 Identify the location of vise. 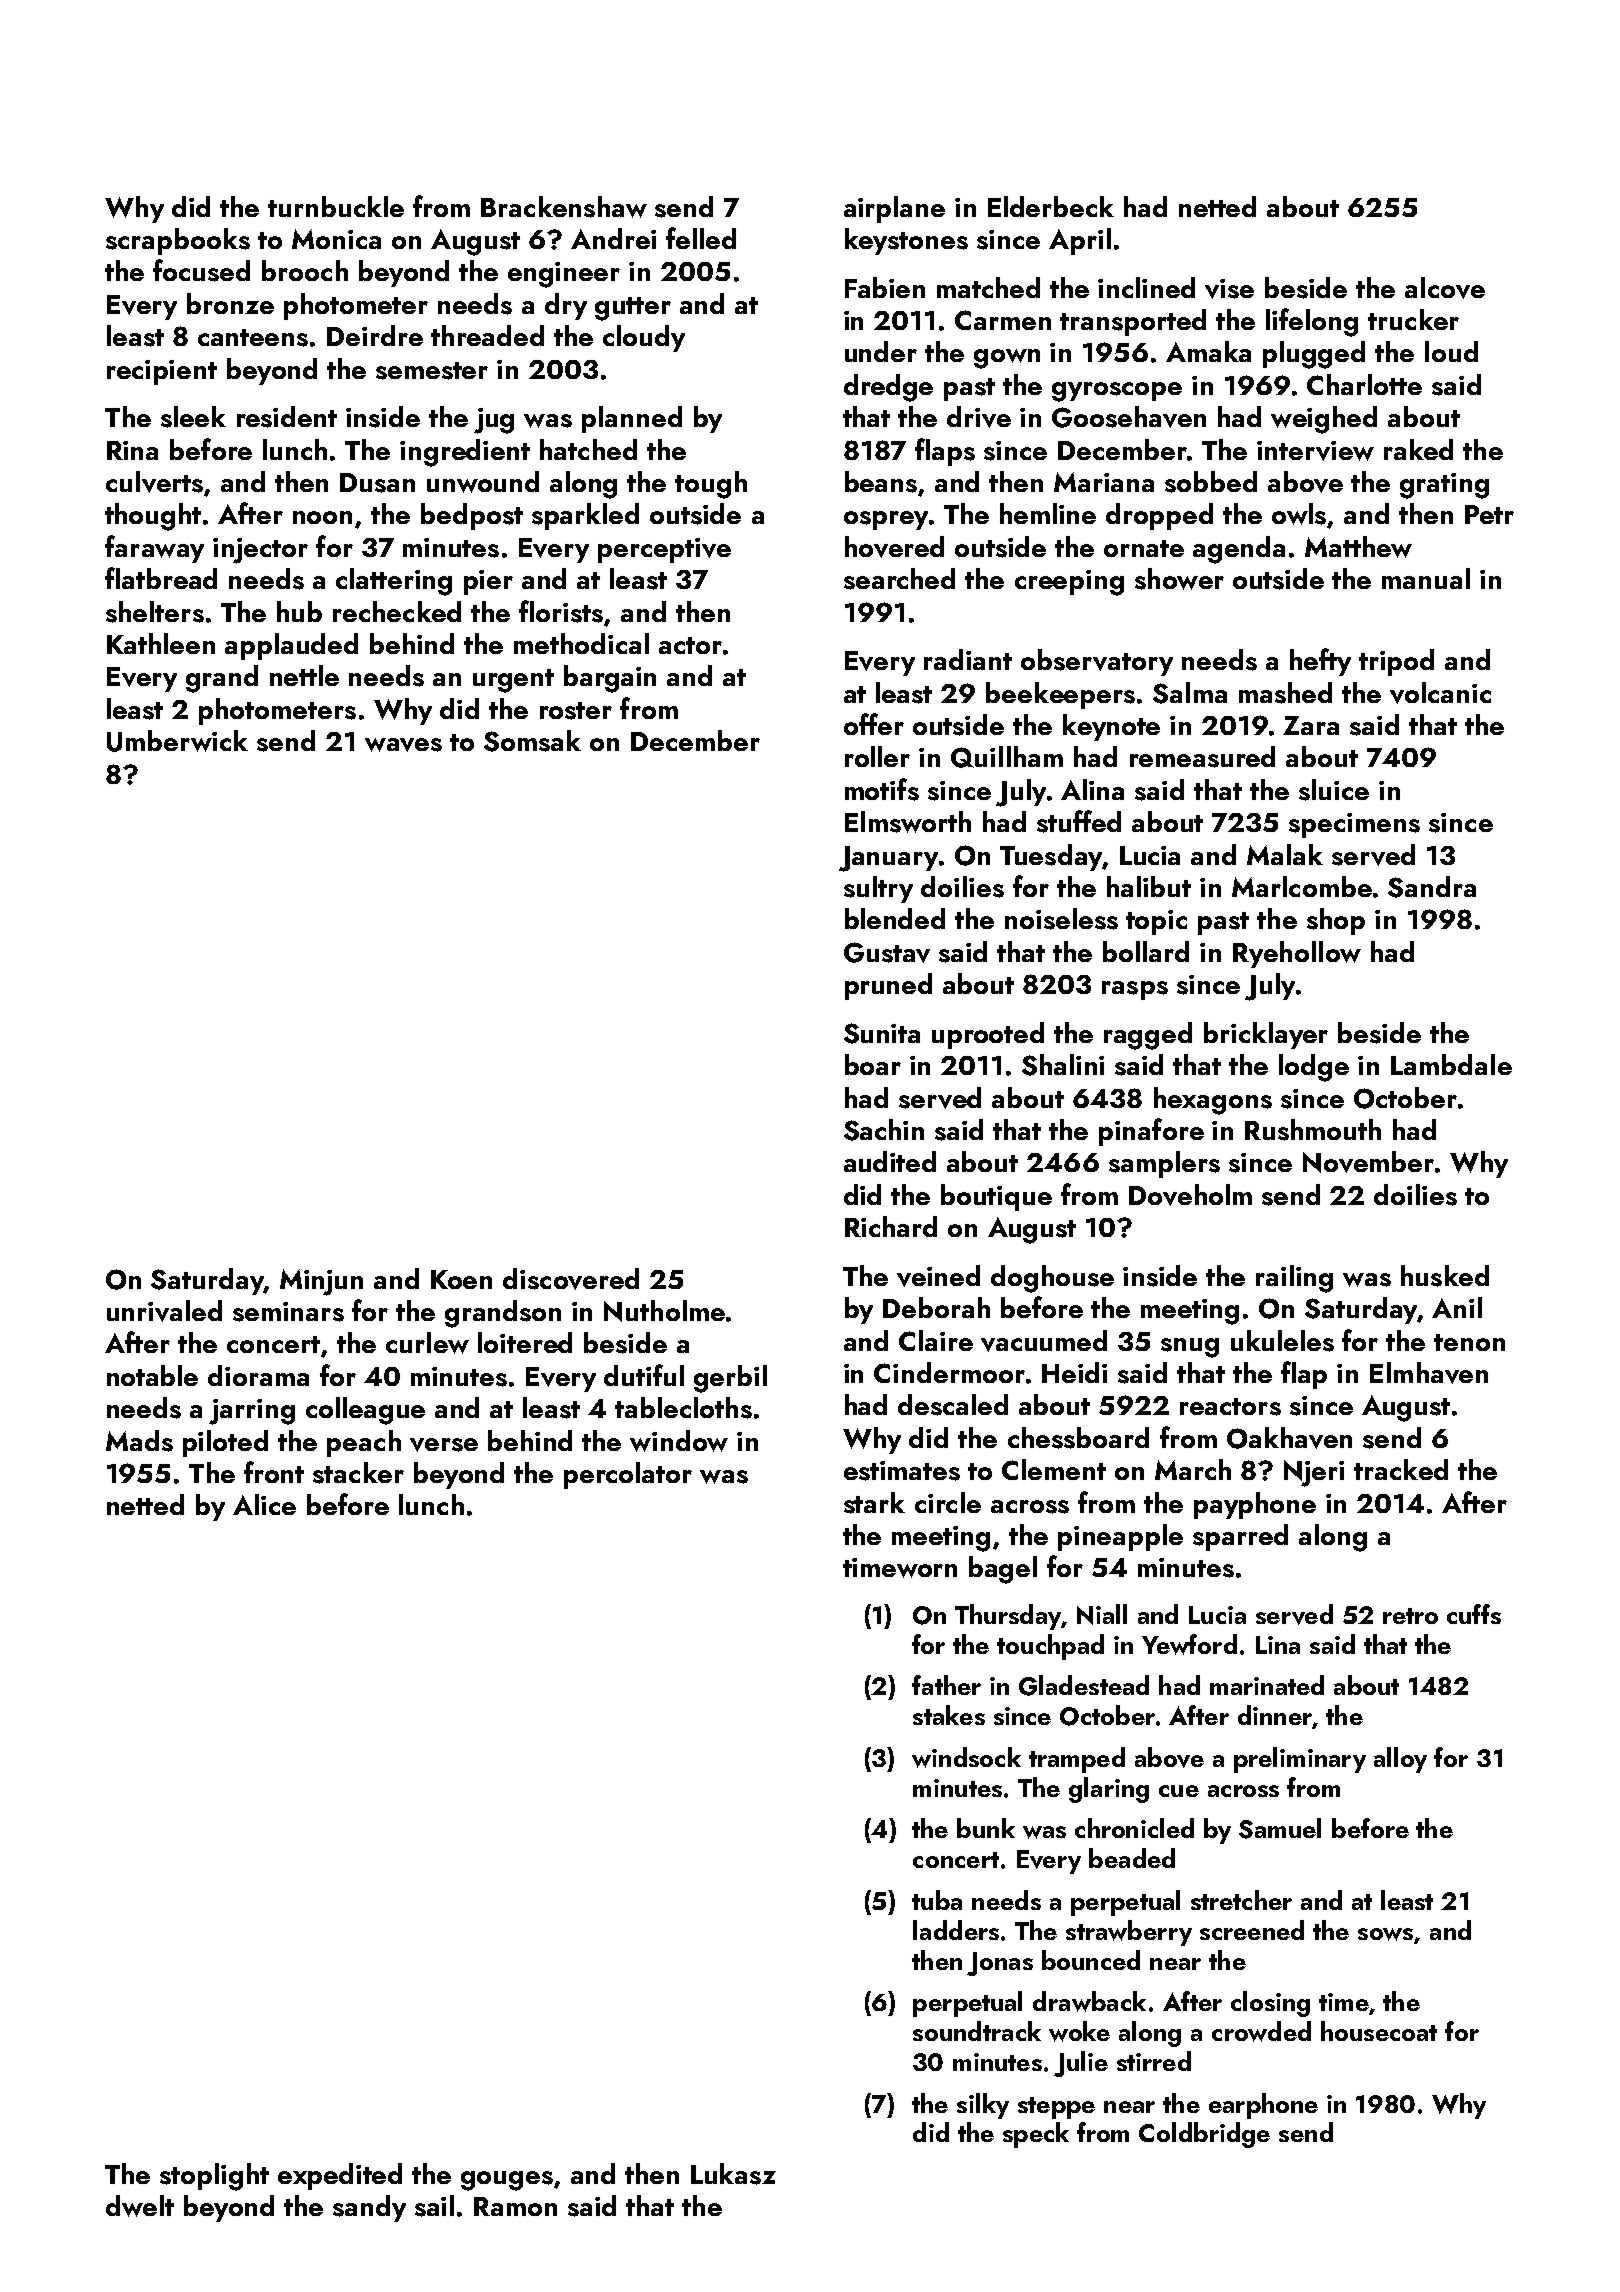
(1229, 289).
